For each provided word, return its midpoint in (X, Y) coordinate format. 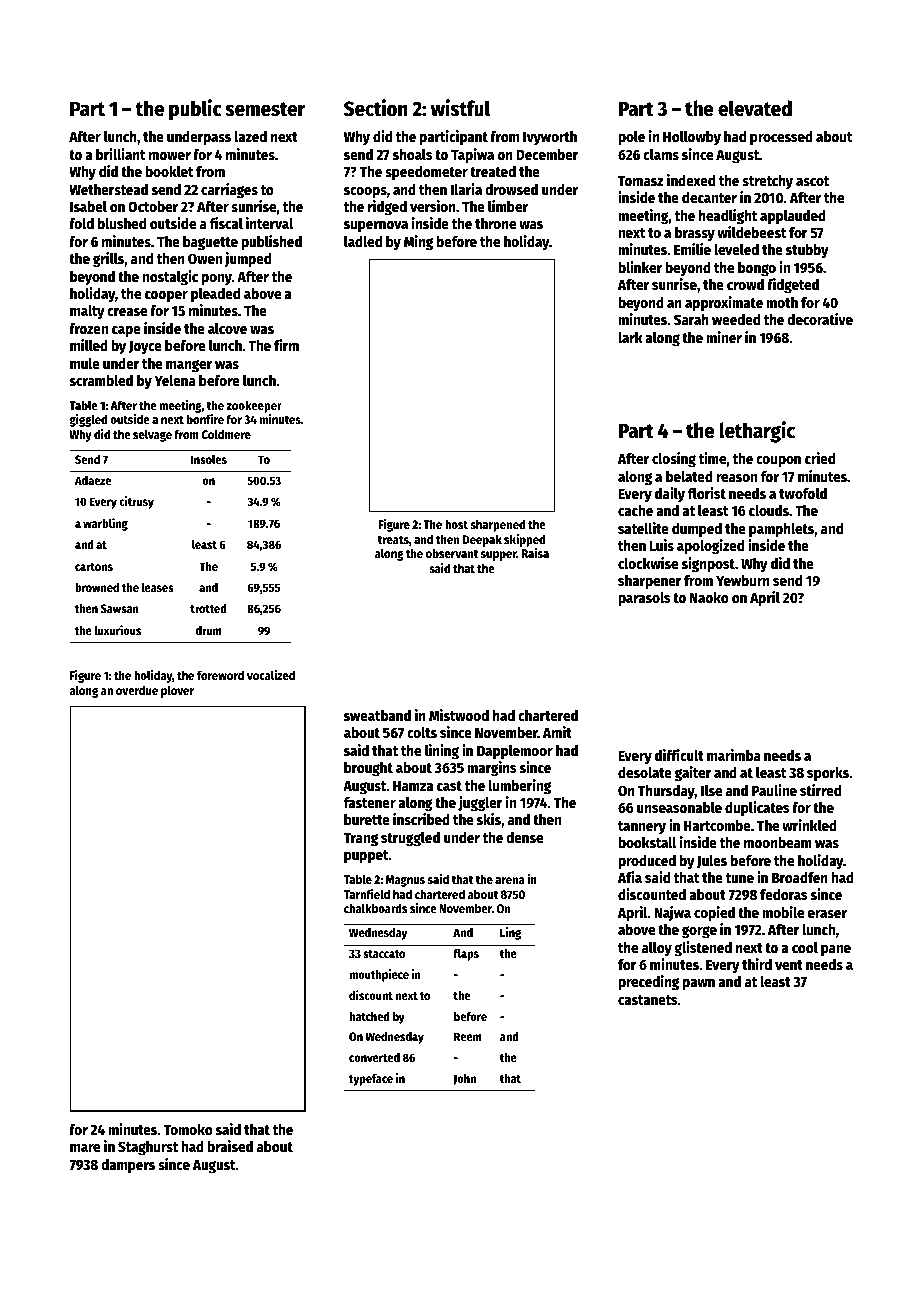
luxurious (117, 630)
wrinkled (809, 825)
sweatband (377, 715)
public (195, 110)
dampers (128, 1166)
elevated (755, 108)
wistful (460, 108)
